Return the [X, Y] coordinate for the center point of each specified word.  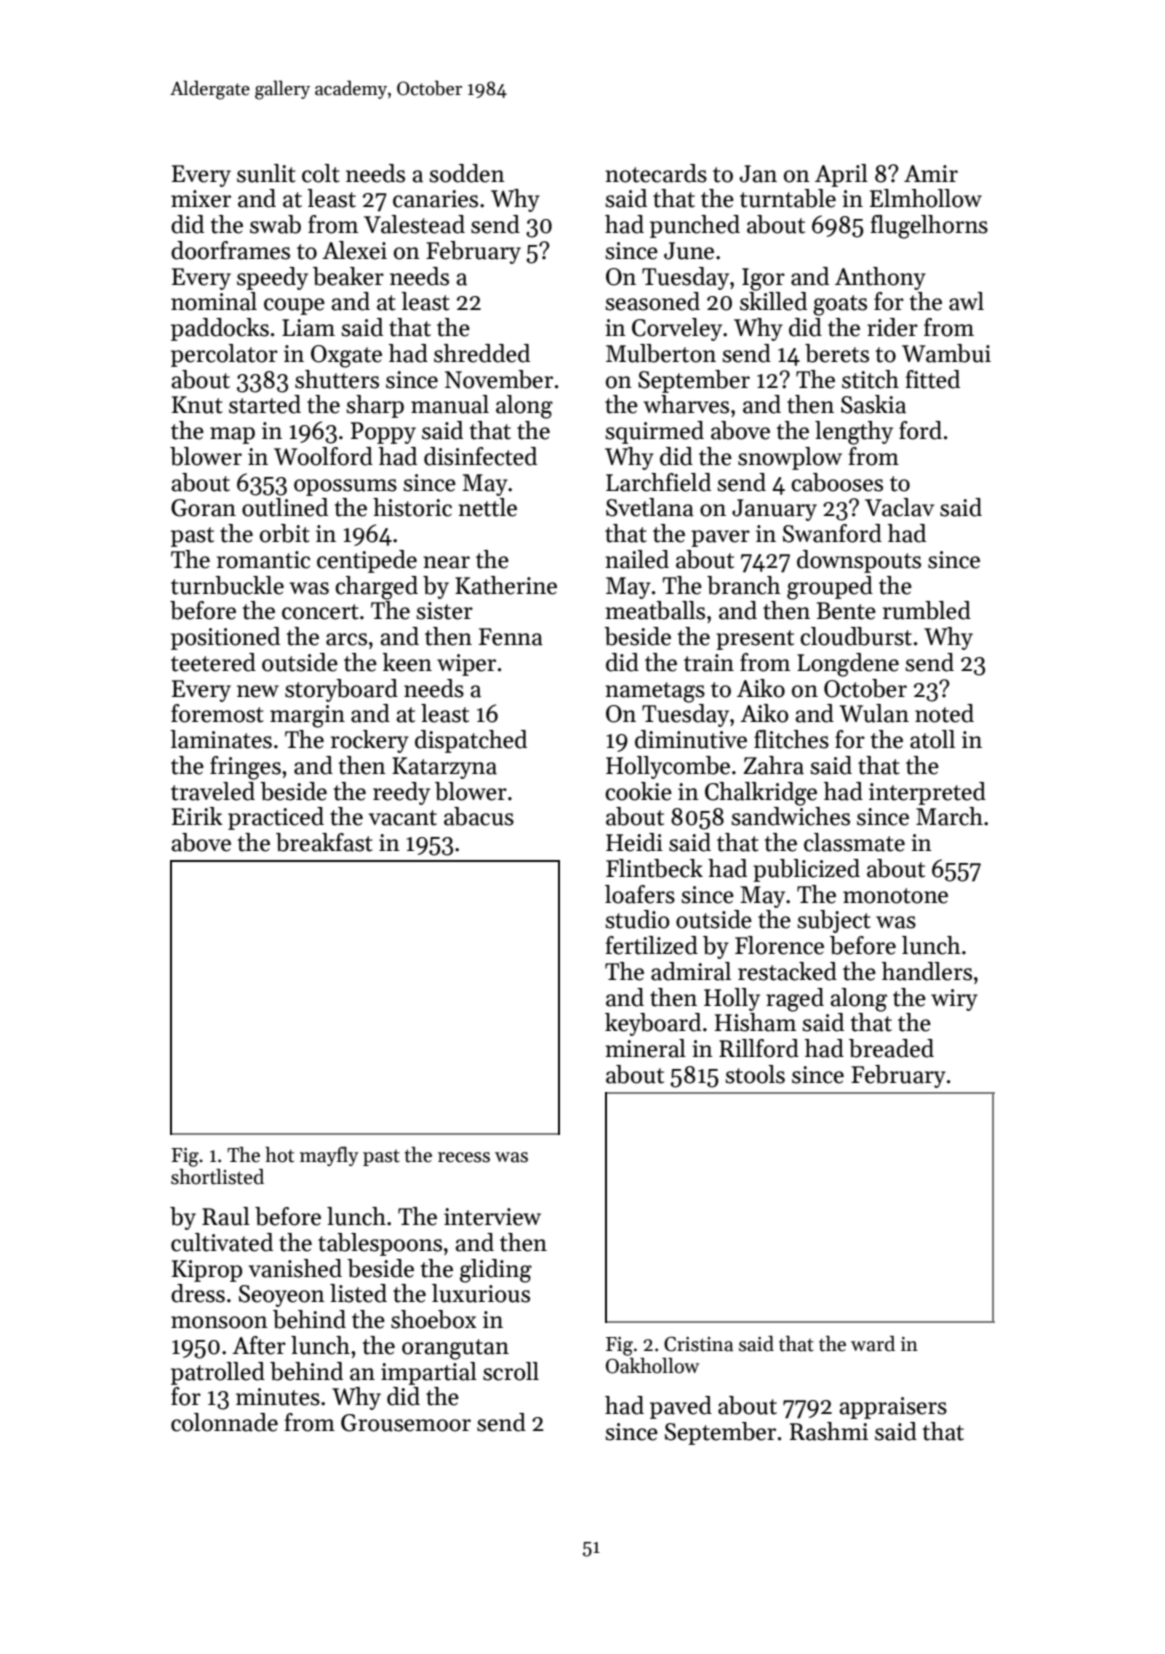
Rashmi [829, 1431]
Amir [931, 173]
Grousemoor [406, 1423]
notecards [656, 173]
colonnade [224, 1422]
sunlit [266, 173]
